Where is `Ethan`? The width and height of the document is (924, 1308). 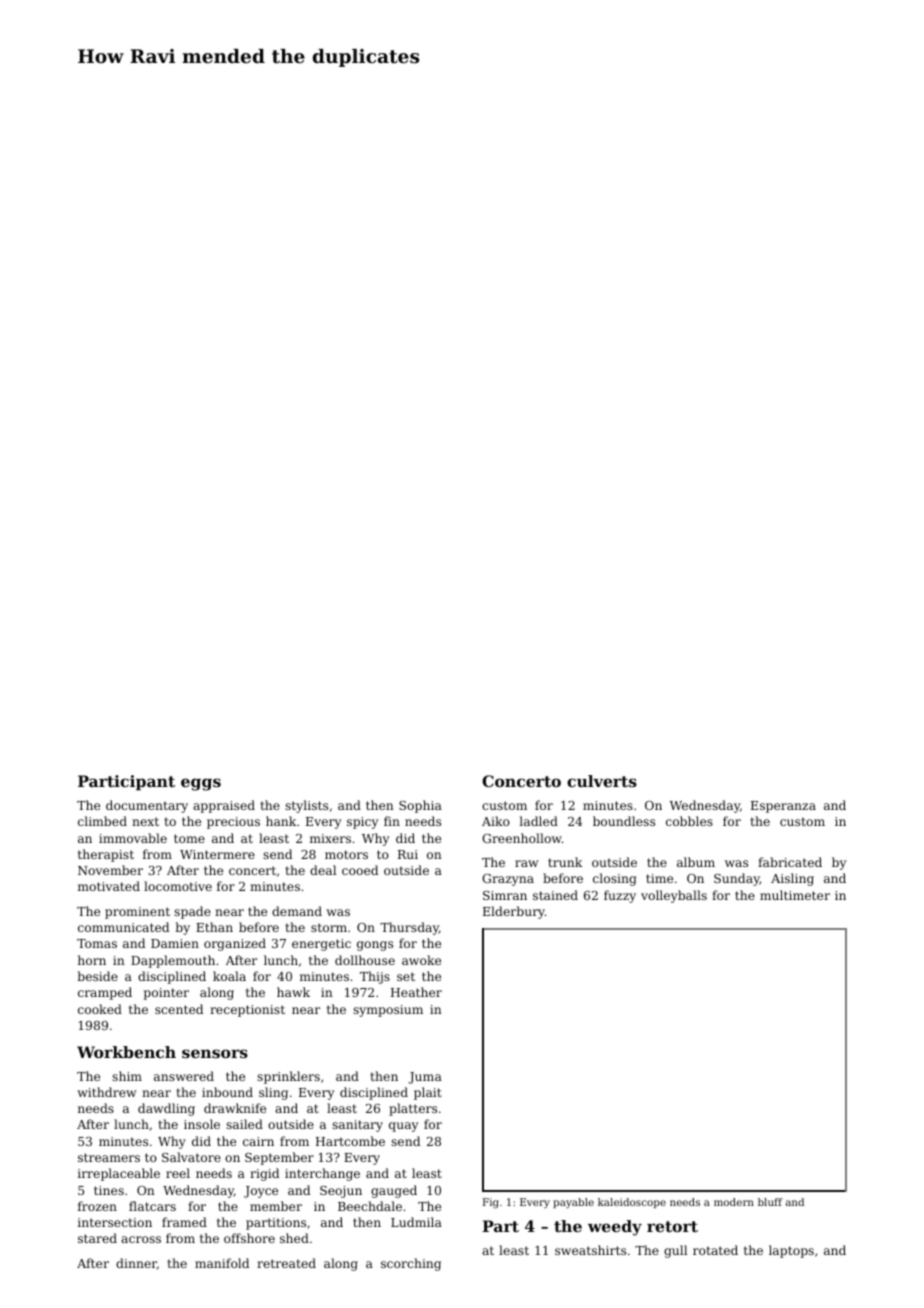 Ethan is located at coordinates (214, 927).
